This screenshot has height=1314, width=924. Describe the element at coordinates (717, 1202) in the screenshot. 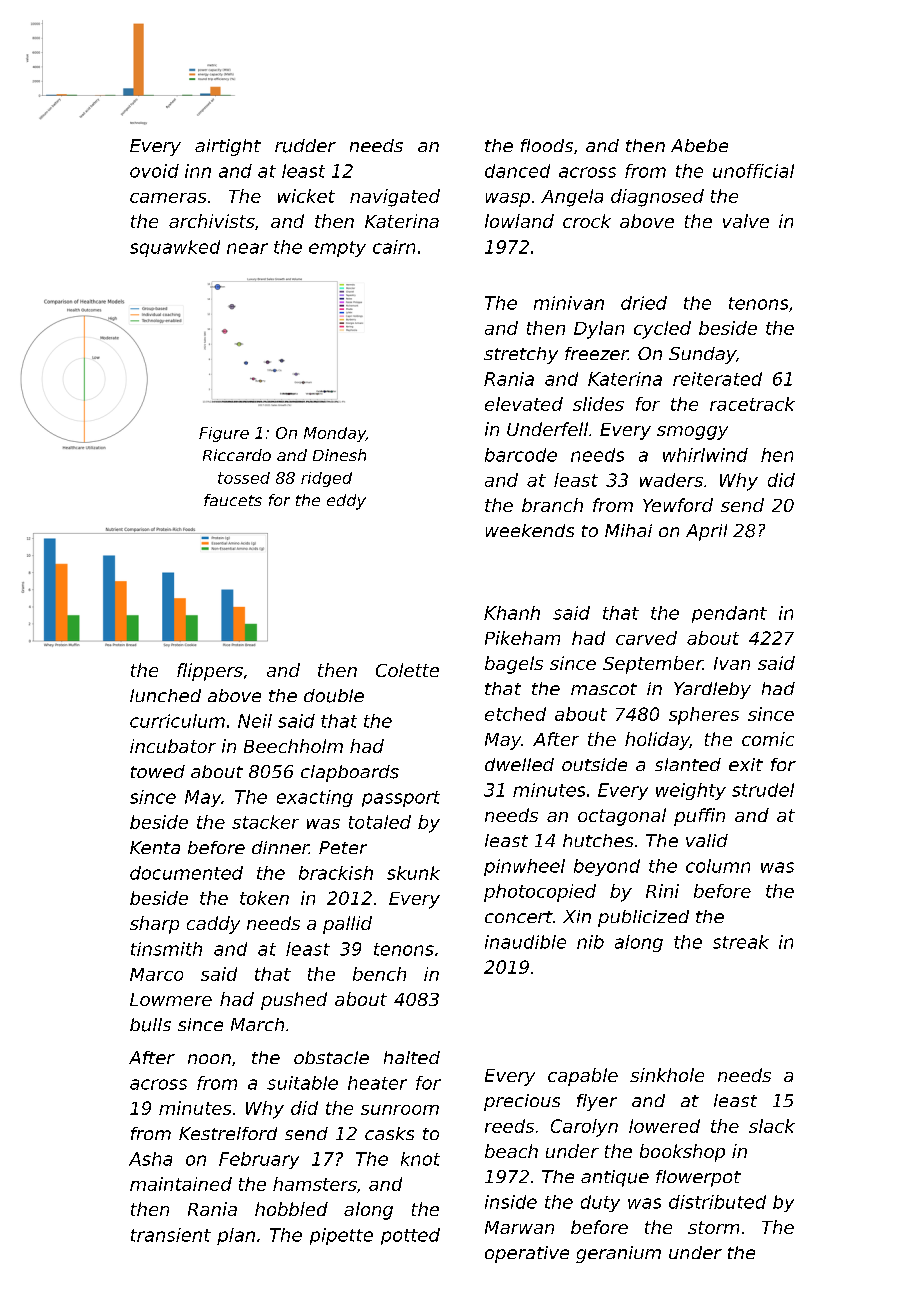

I see `distributed` at that location.
